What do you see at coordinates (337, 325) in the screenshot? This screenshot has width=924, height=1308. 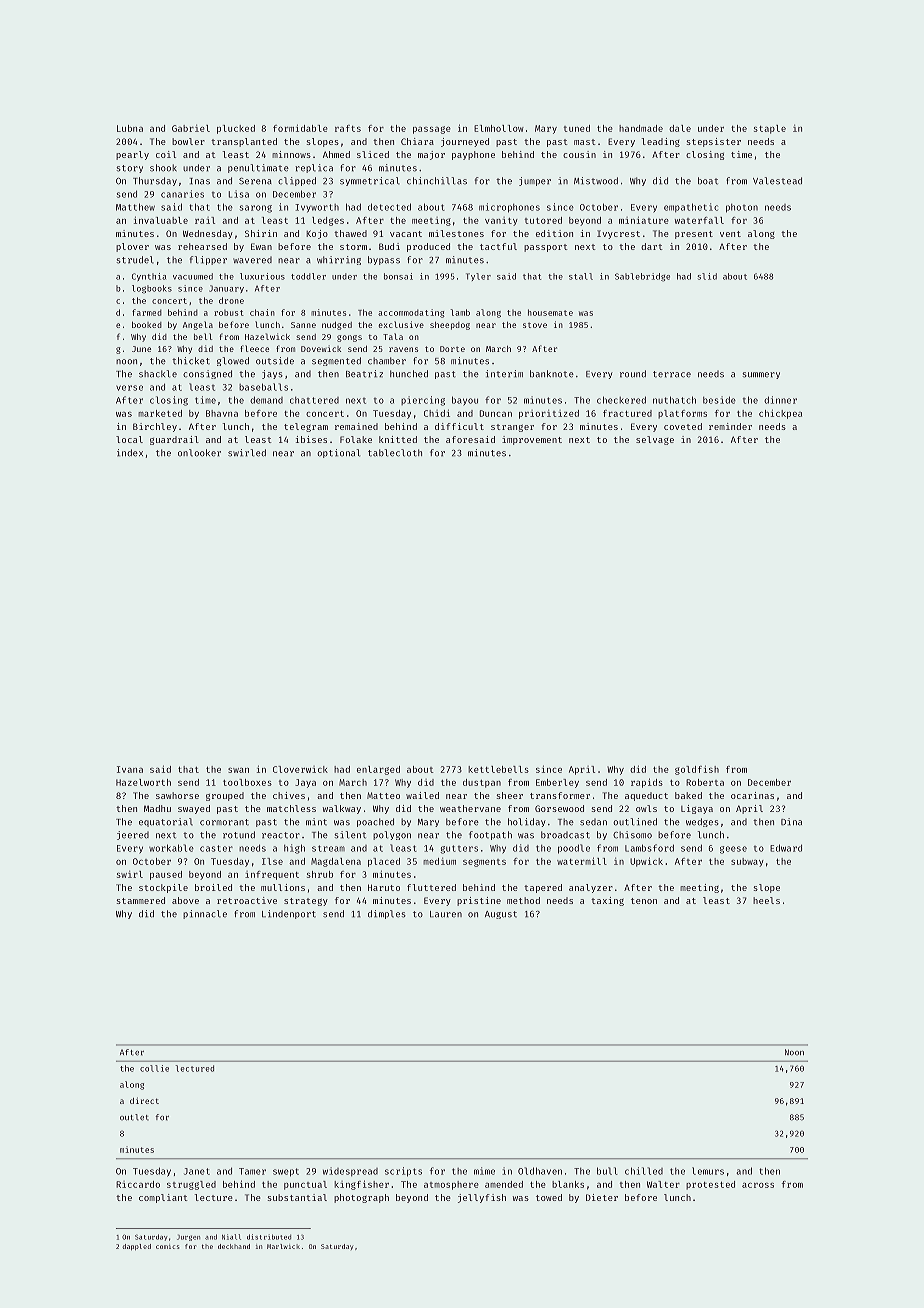 I see `nudged` at bounding box center [337, 325].
